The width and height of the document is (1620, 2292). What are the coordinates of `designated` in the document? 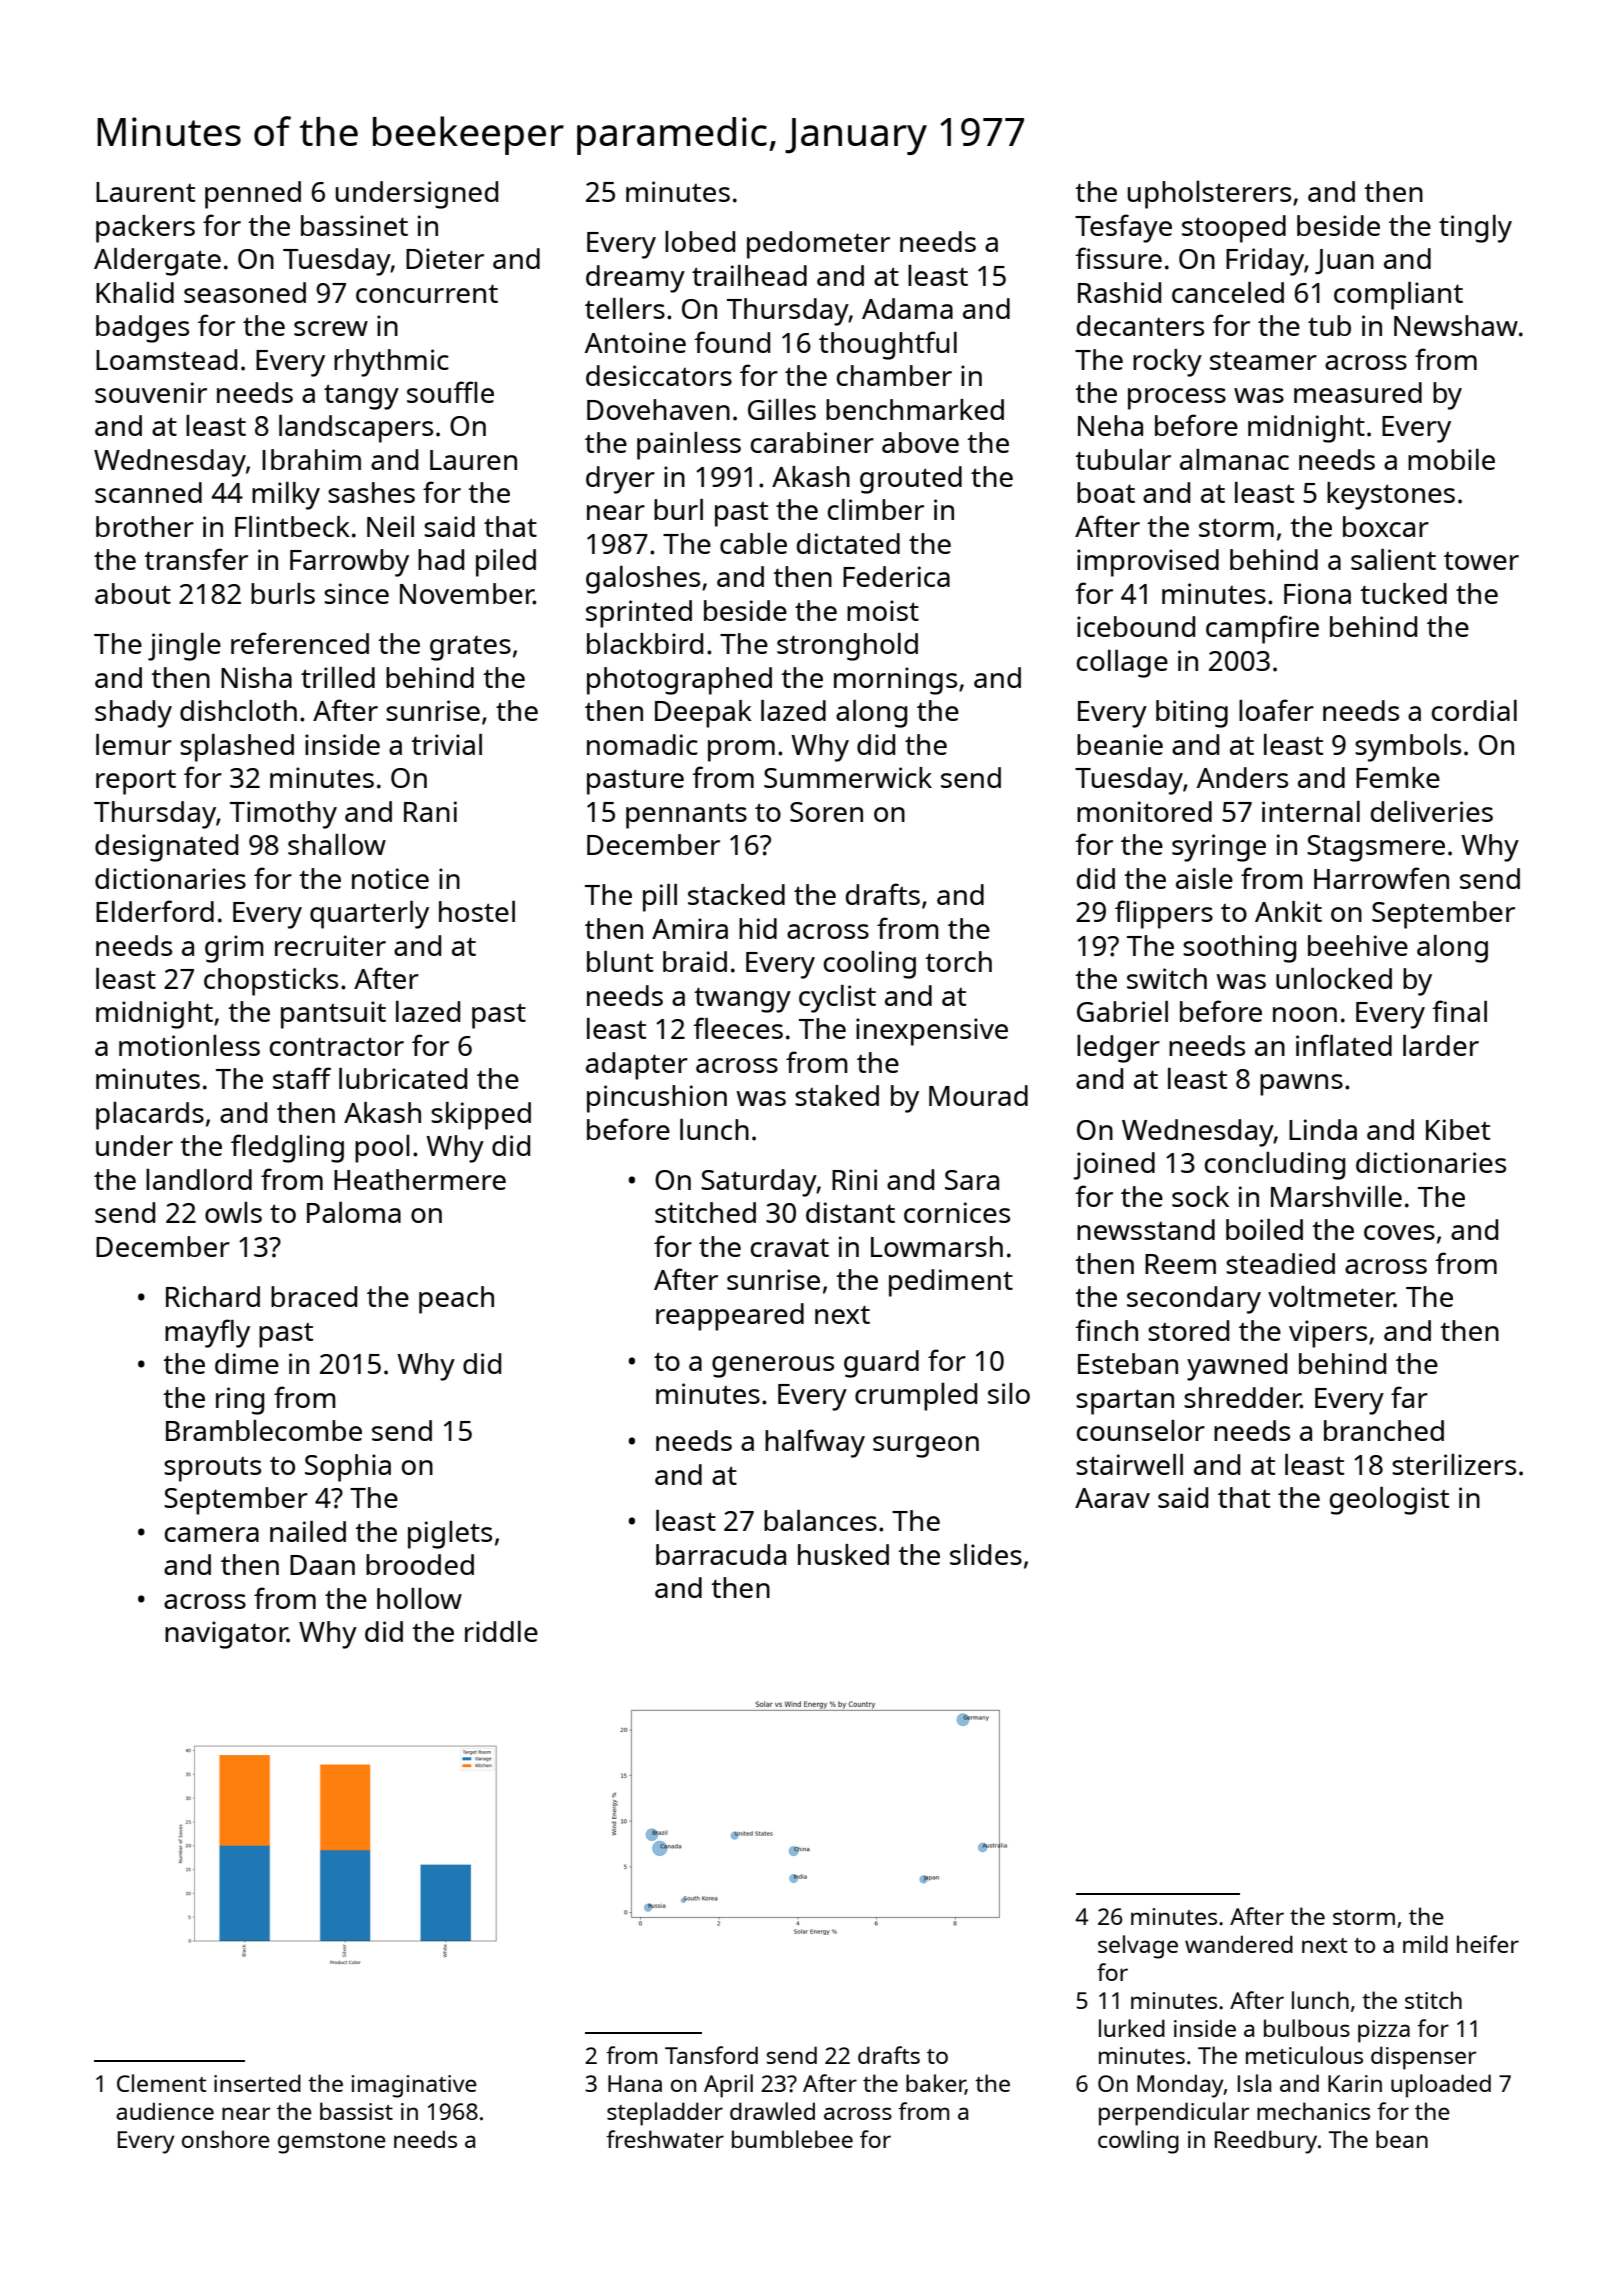 It's located at (166, 848).
